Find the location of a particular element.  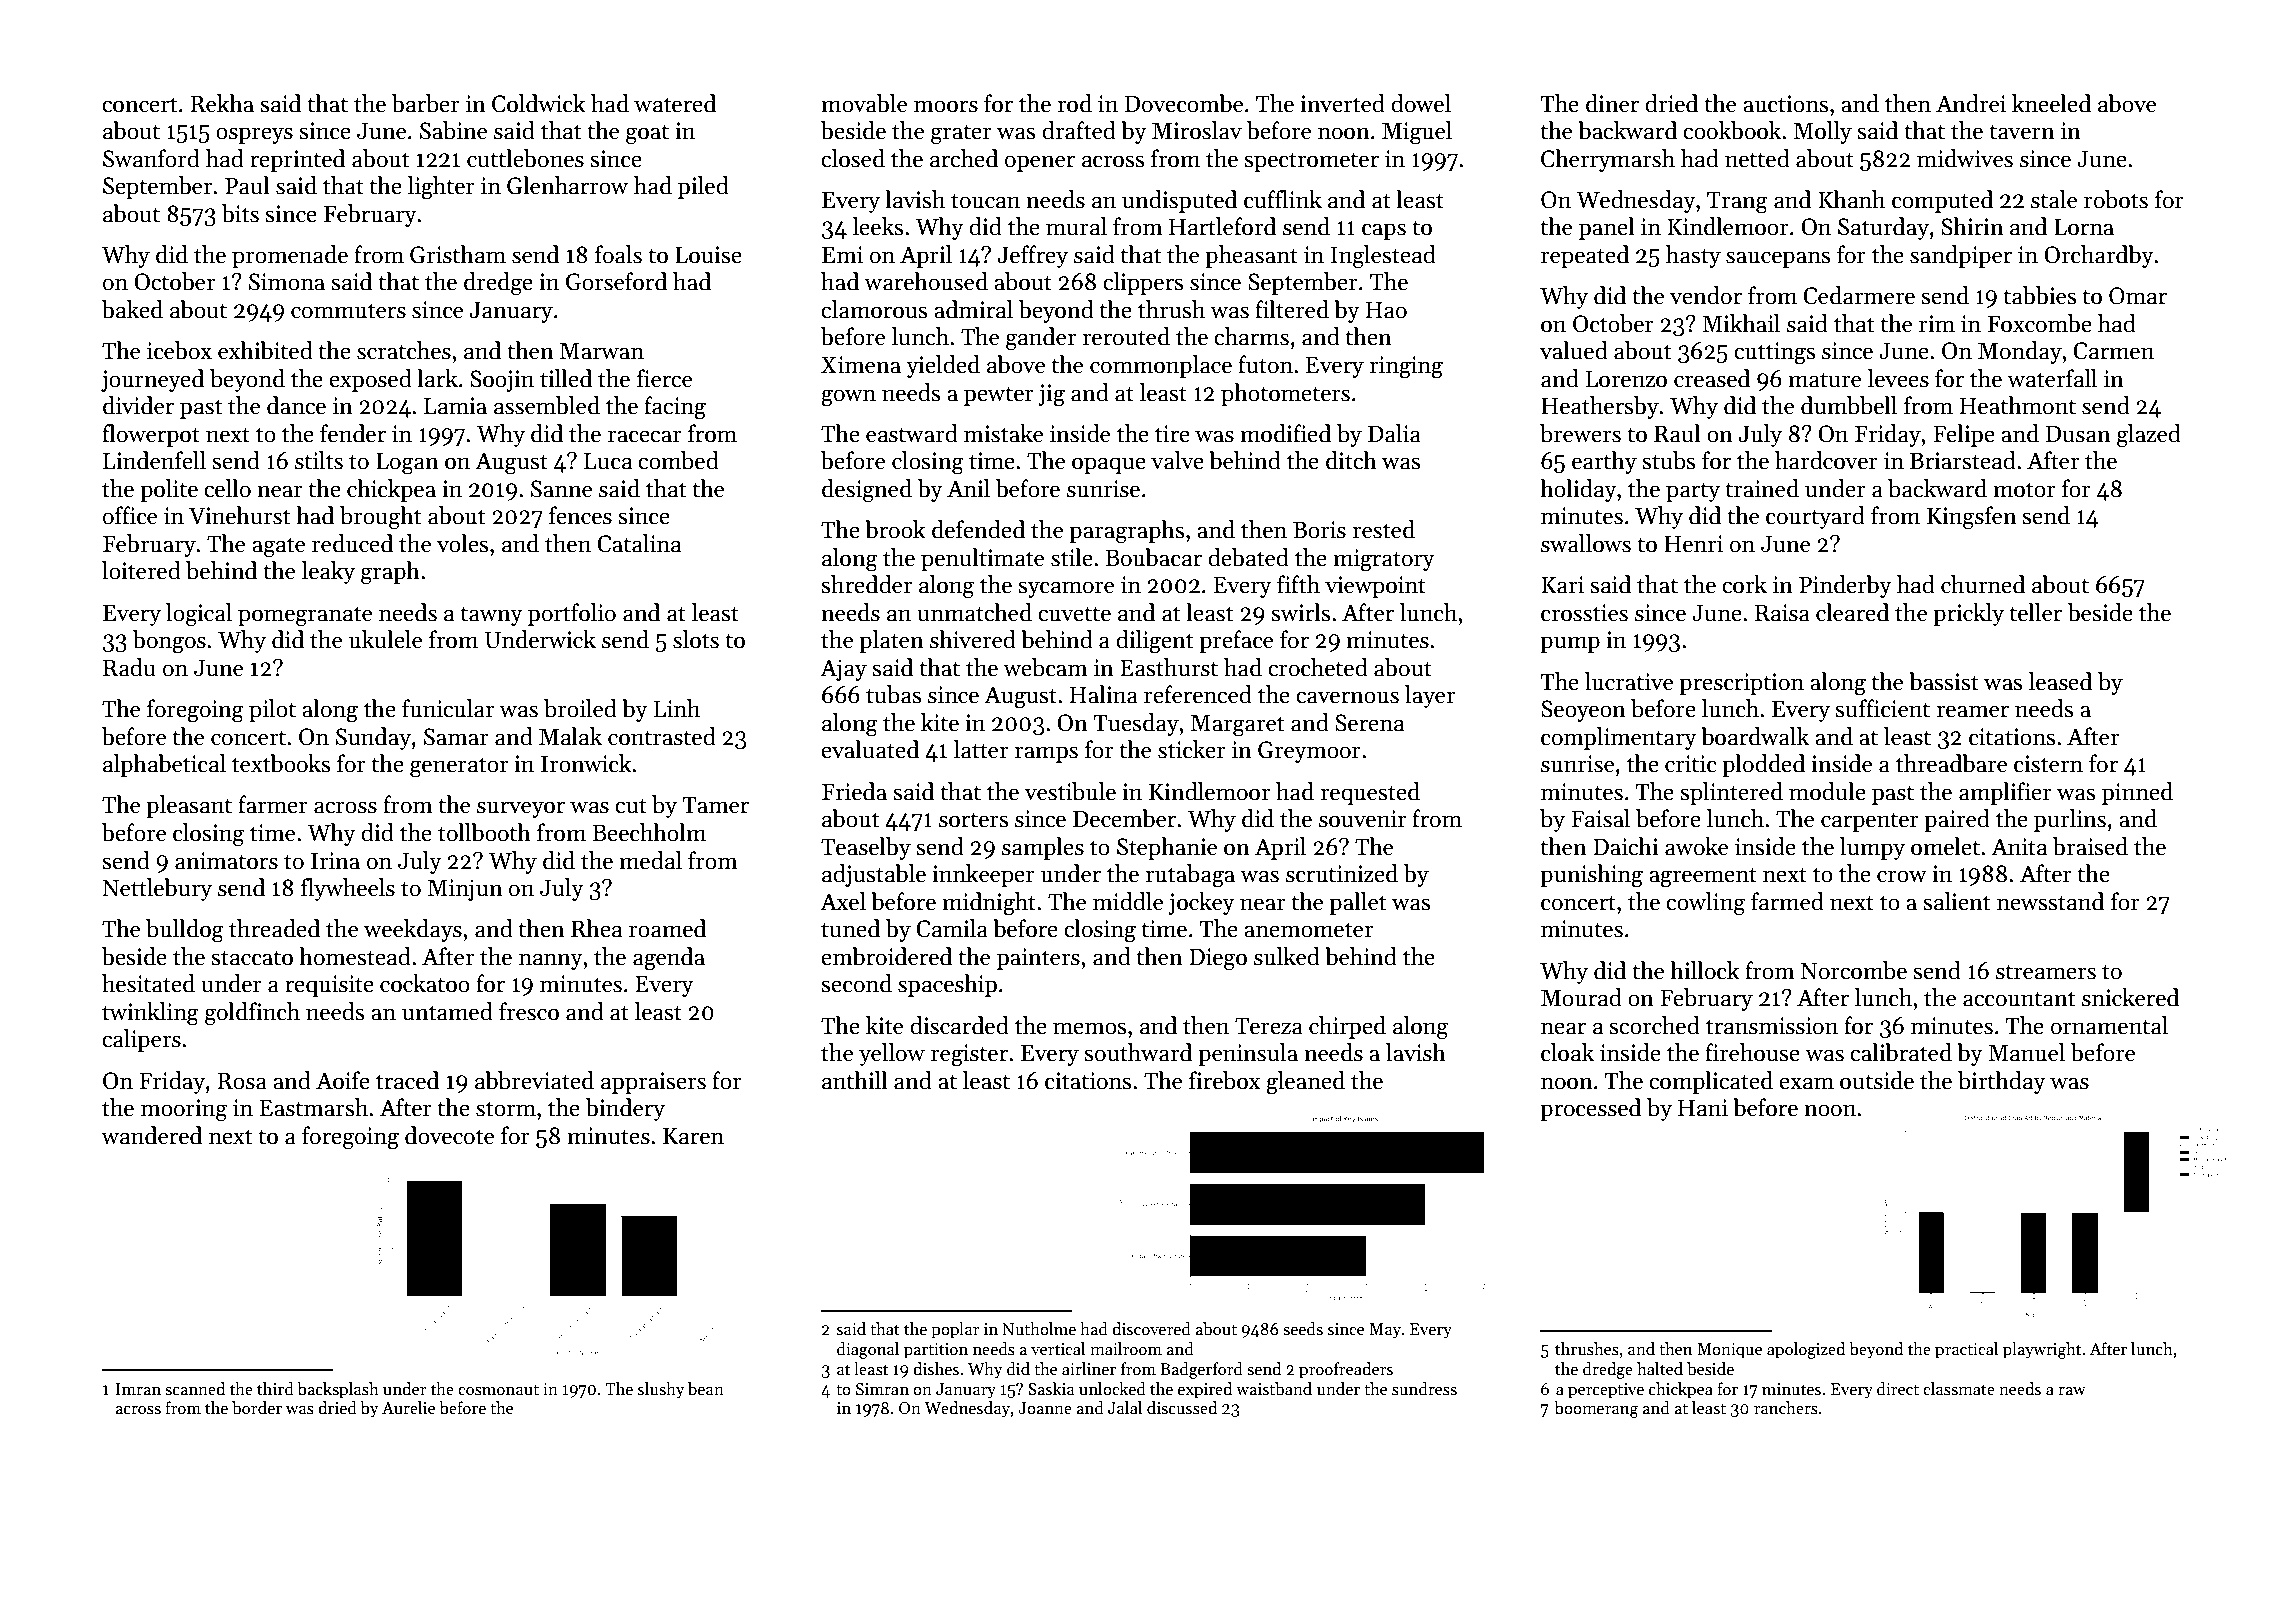

playwright is located at coordinates (2042, 1350).
